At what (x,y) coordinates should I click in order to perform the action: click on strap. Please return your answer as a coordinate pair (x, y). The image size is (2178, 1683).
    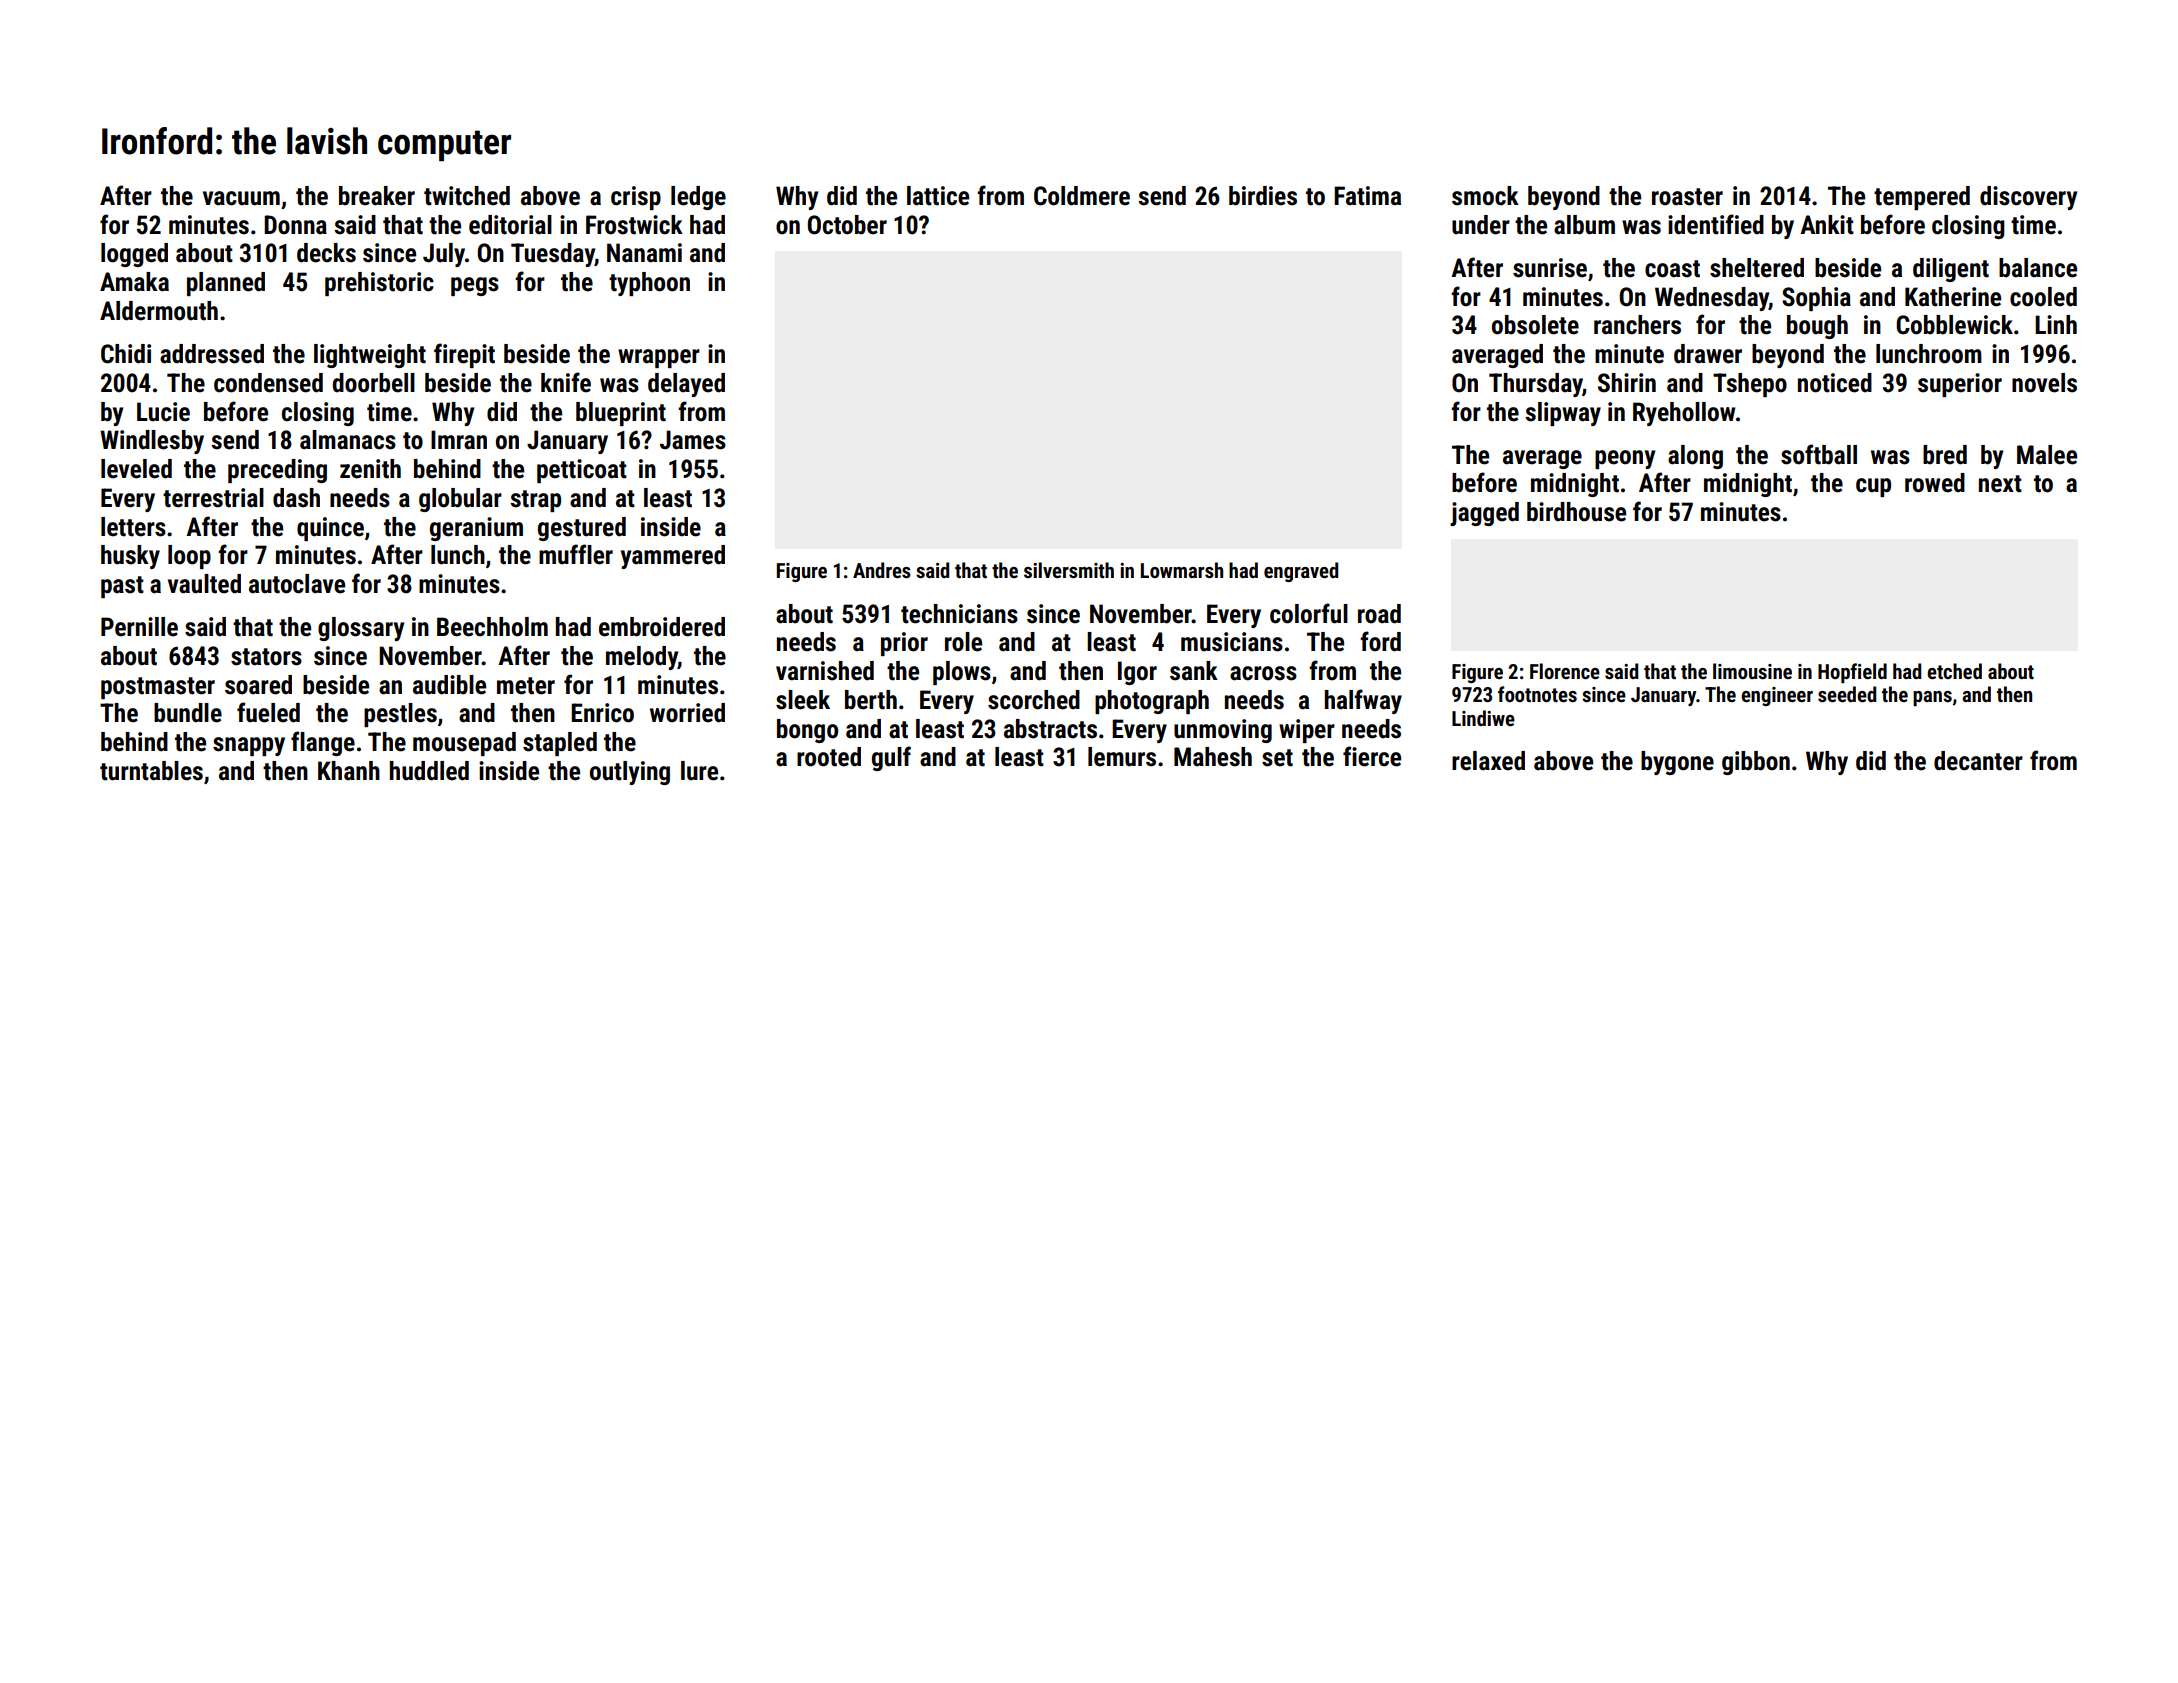
    Looking at the image, I should click on (535, 501).
